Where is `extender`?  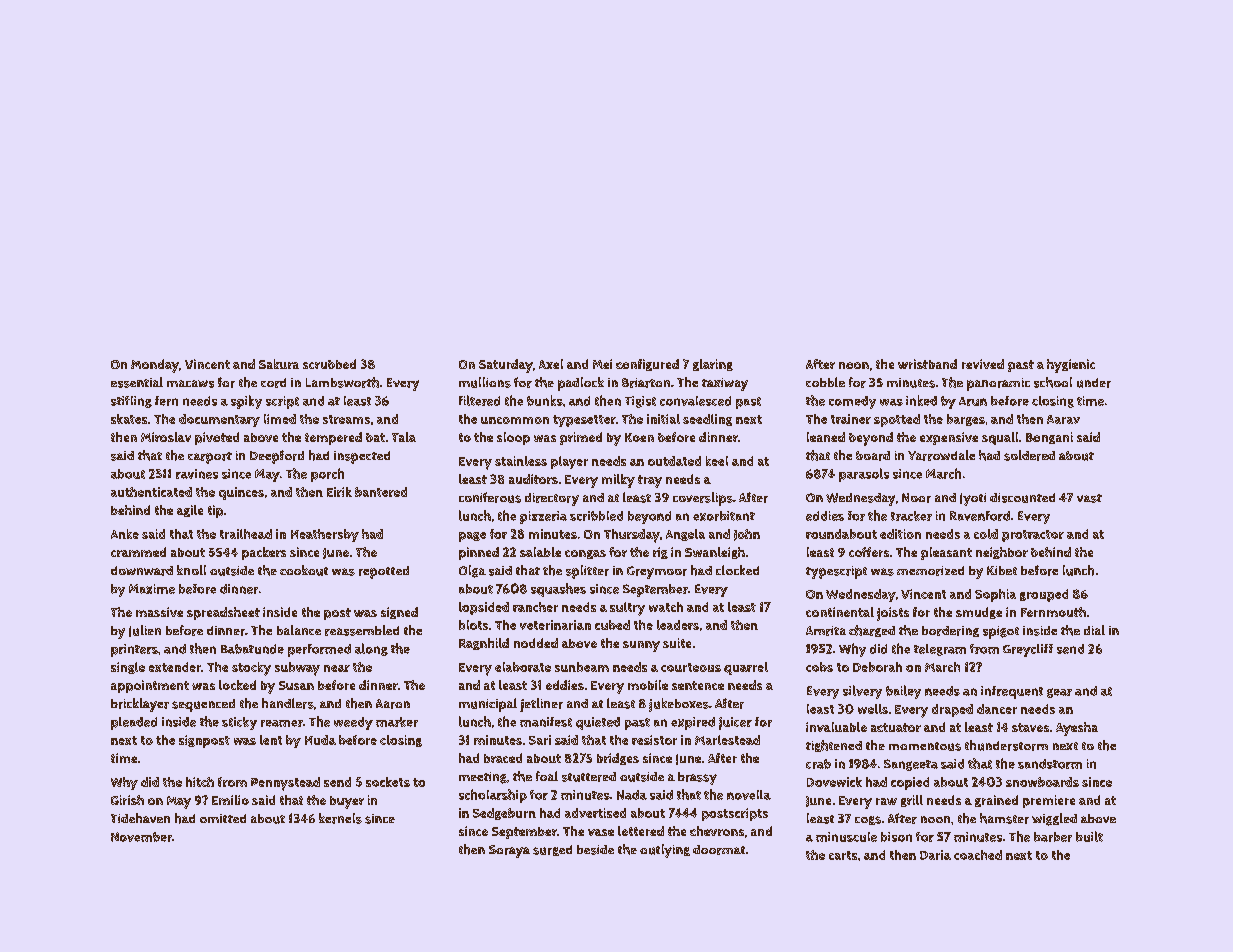
extender is located at coordinates (175, 667).
